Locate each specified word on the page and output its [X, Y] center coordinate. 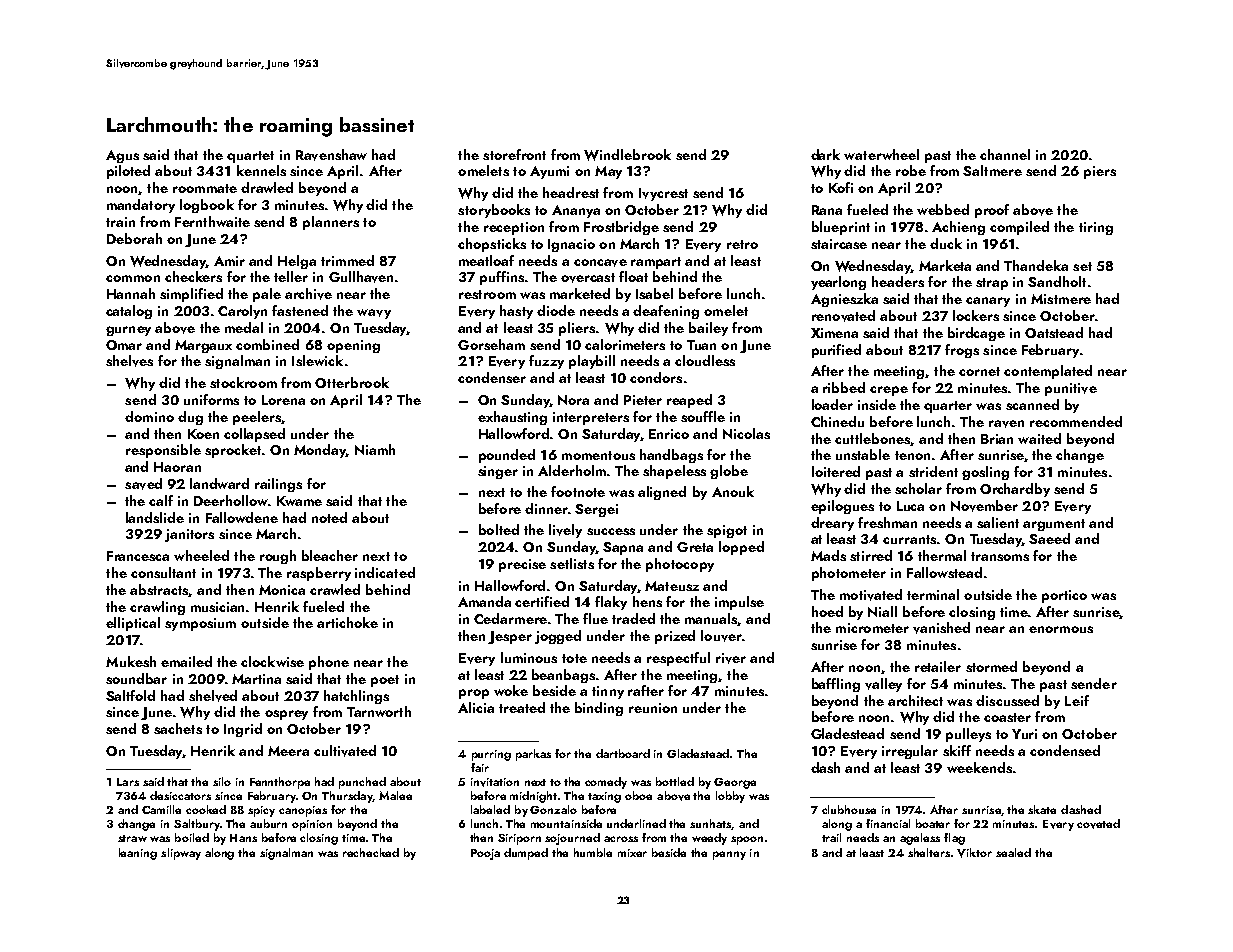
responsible [163, 451]
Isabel [654, 293]
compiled [1019, 228]
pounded [507, 456]
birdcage [976, 334]
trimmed [347, 260]
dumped [526, 854]
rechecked [371, 852]
